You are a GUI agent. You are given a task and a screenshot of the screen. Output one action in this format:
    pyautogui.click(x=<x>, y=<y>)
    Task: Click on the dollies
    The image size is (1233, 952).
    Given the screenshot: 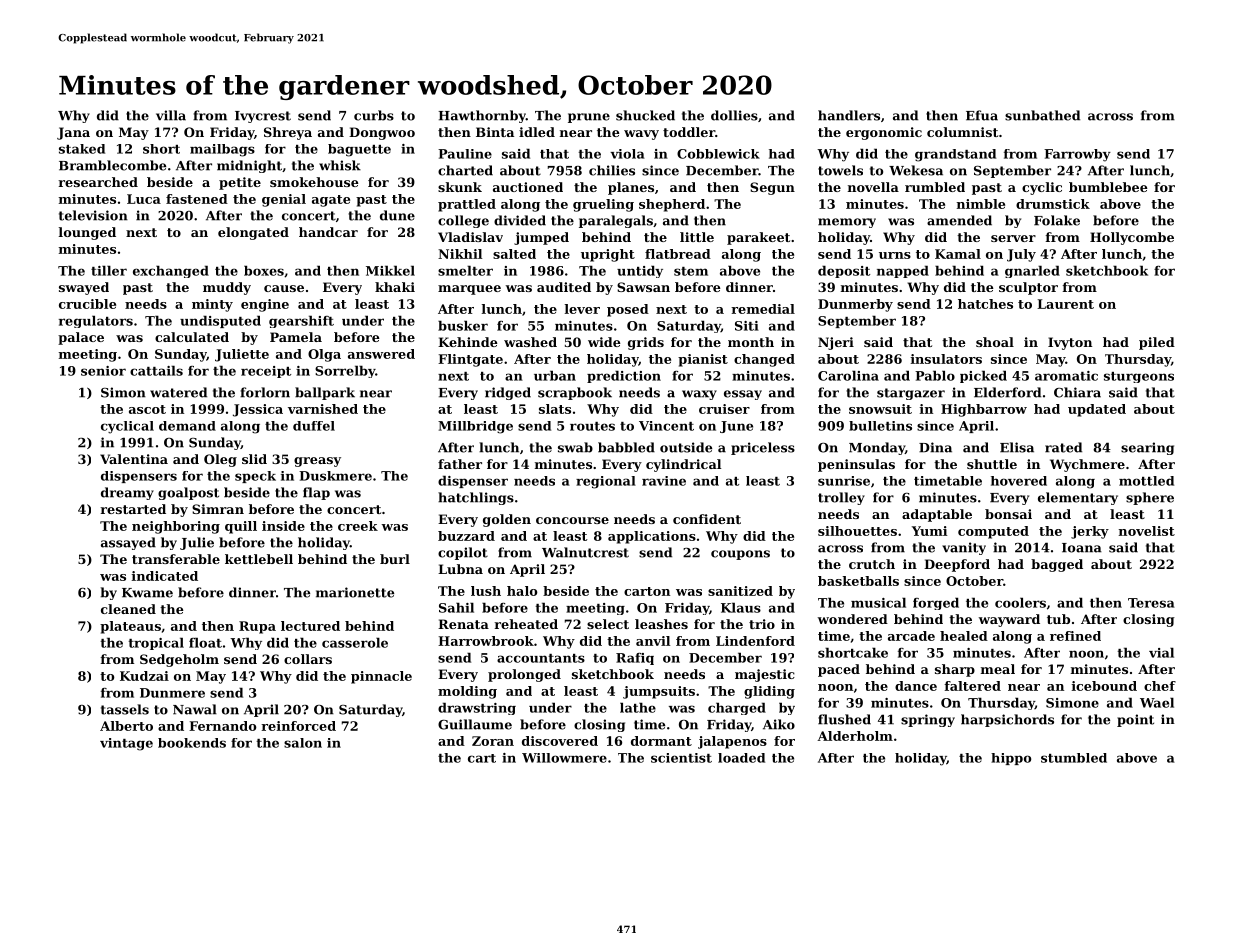 What is the action you would take?
    pyautogui.click(x=734, y=115)
